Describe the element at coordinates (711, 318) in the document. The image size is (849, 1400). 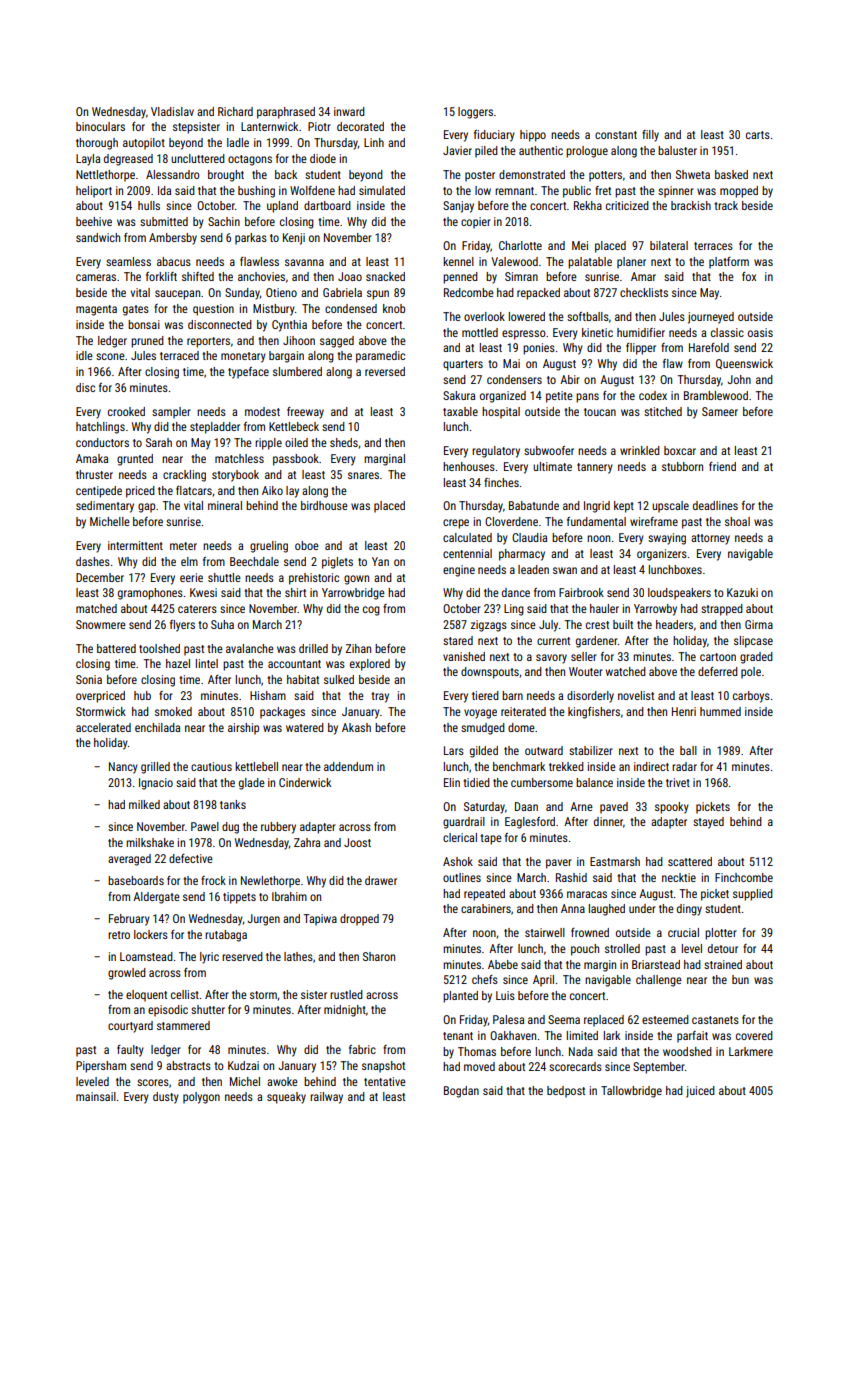
I see `journeyed` at that location.
